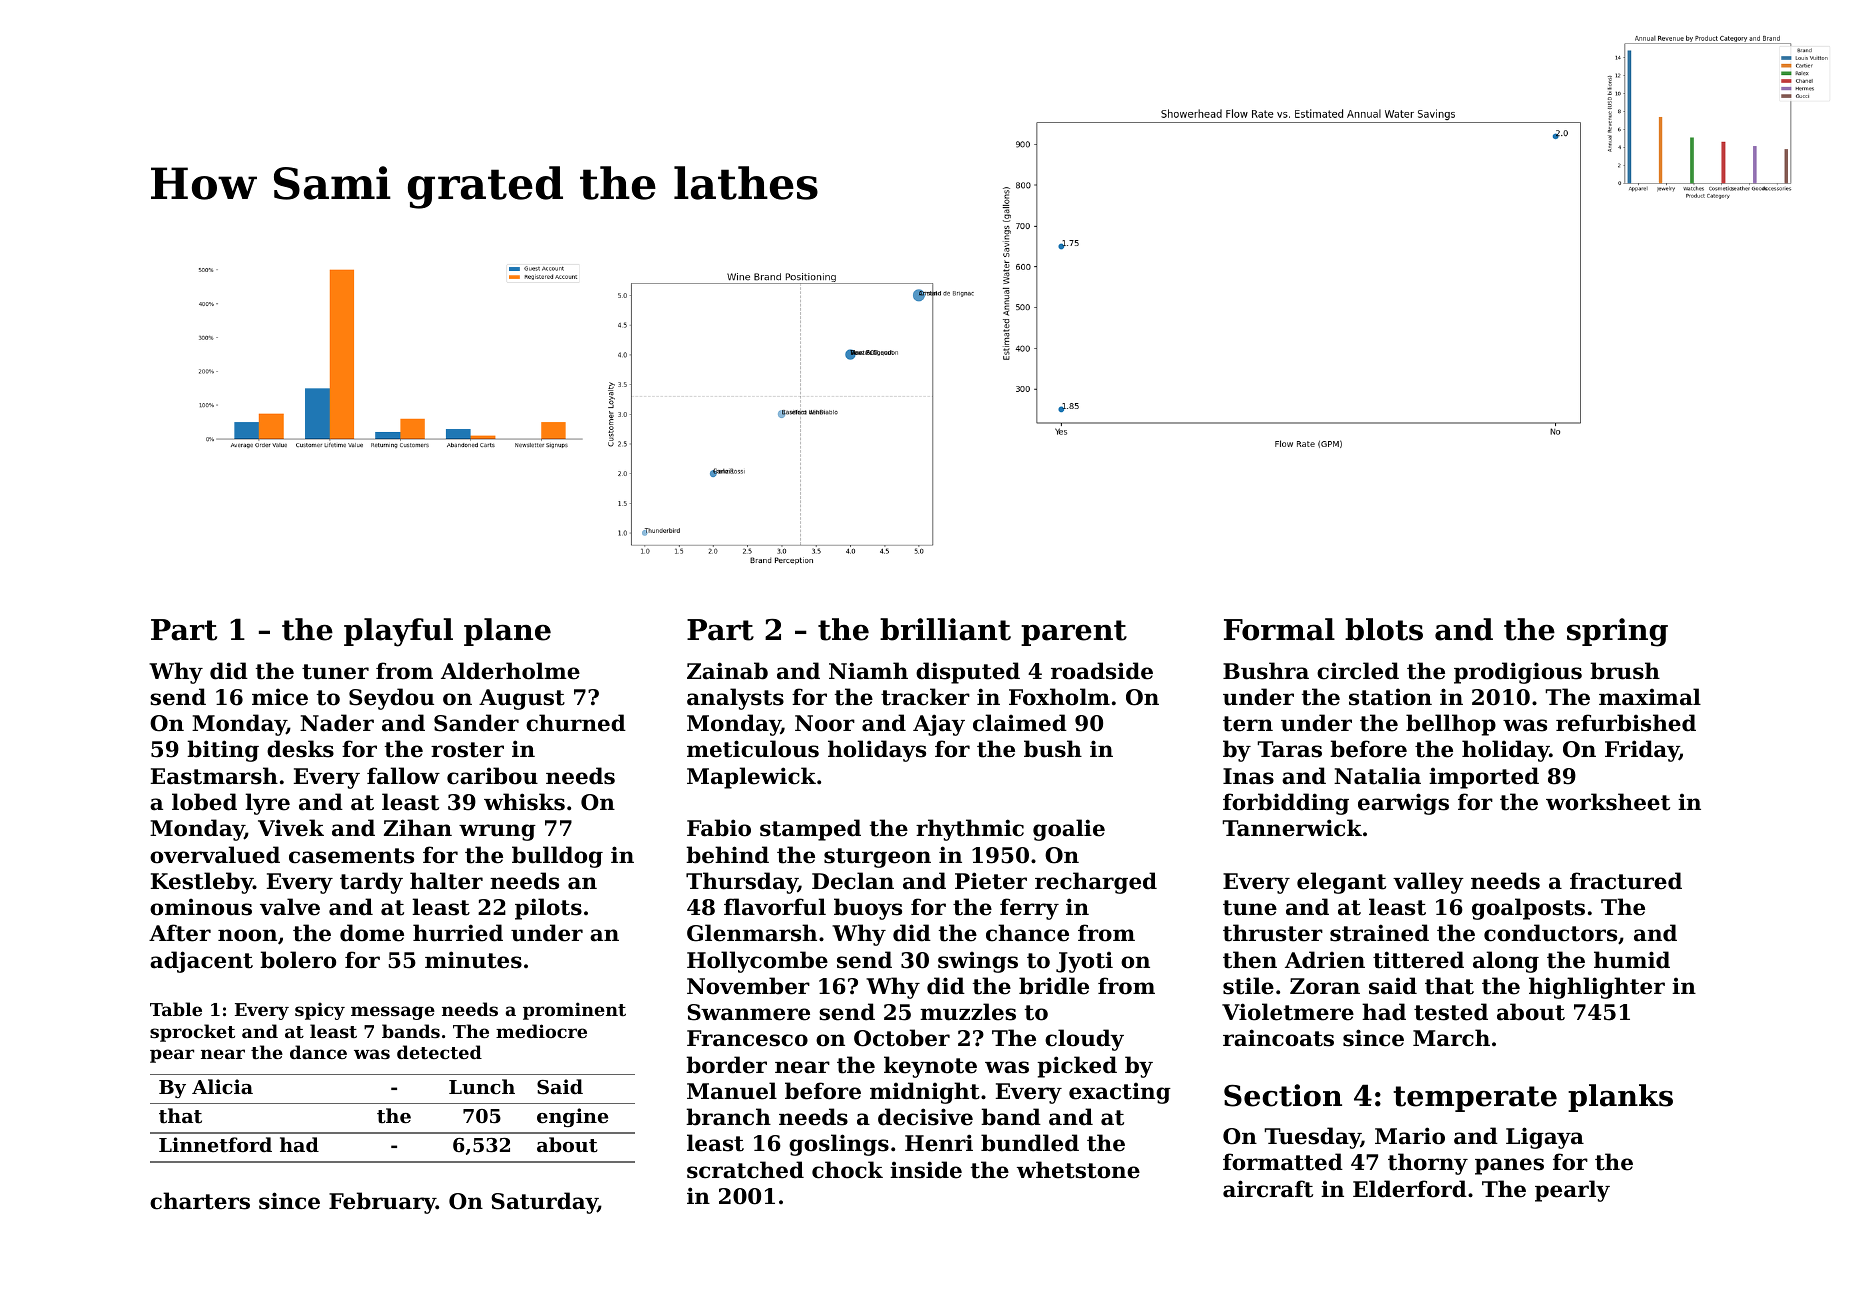 The height and width of the screenshot is (1314, 1858). What do you see at coordinates (398, 632) in the screenshot?
I see `playful` at bounding box center [398, 632].
